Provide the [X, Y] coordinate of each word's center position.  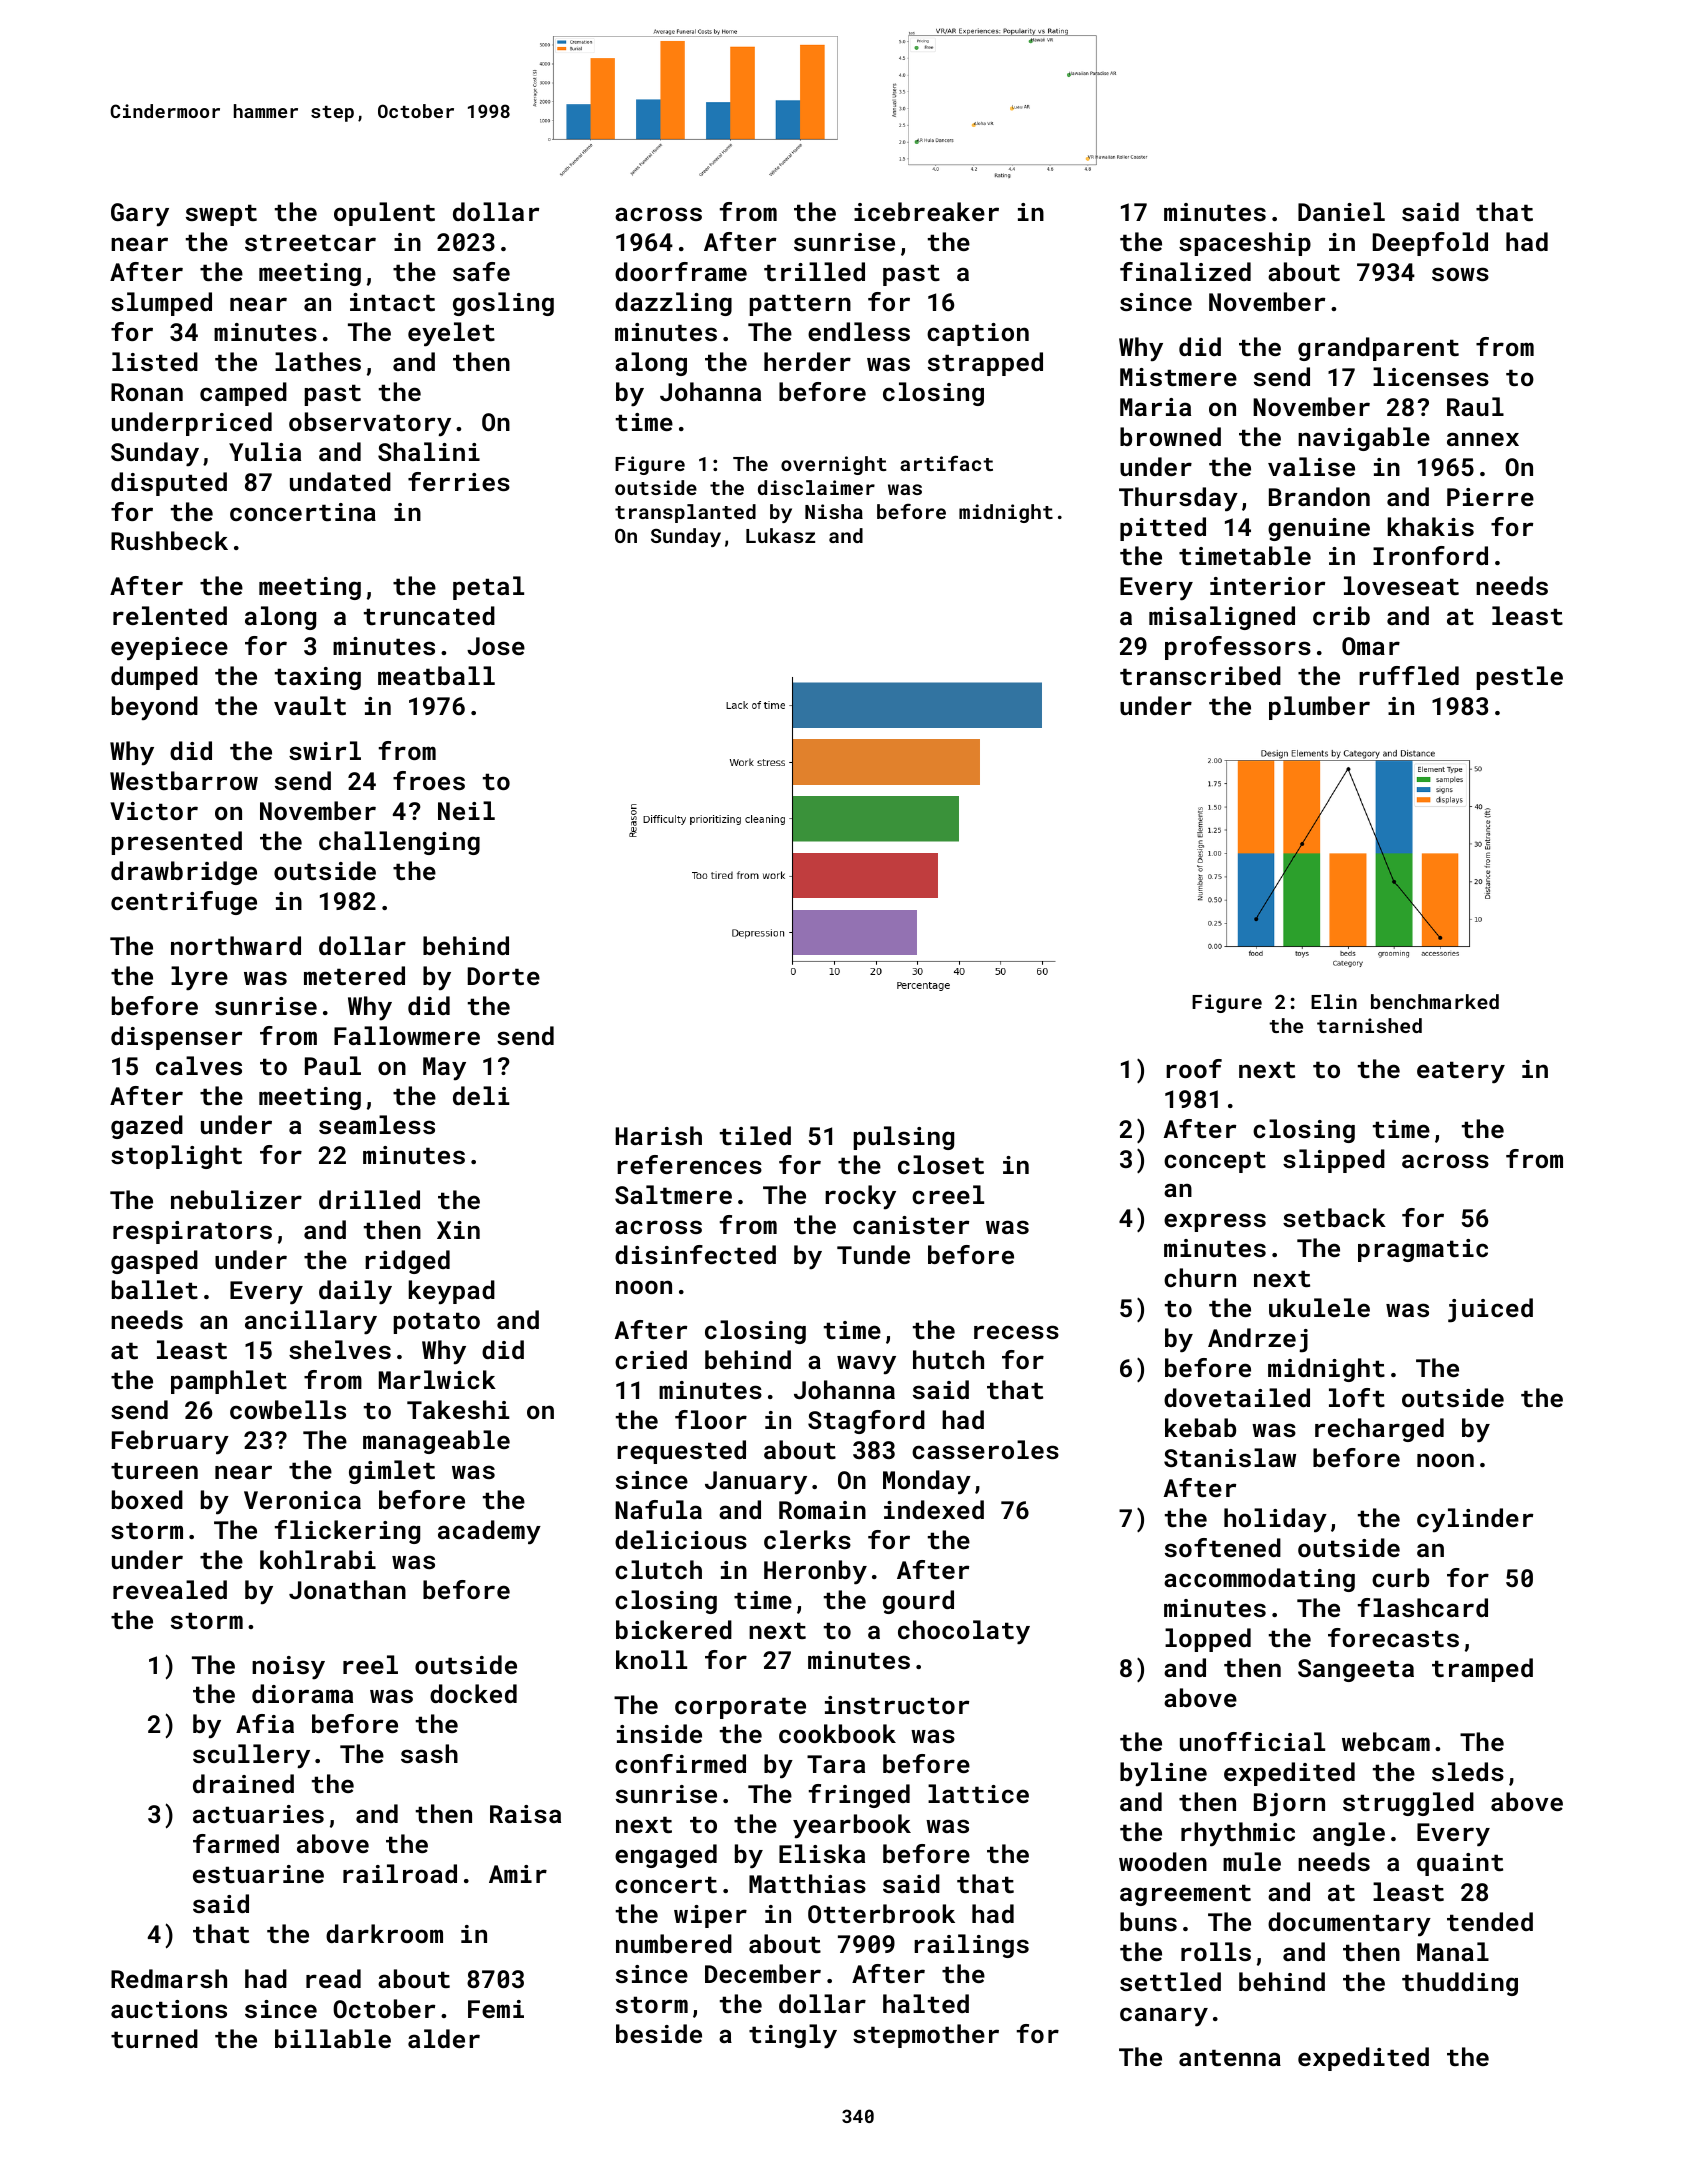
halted [926, 2003]
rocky [860, 1197]
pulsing [904, 1138]
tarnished [1369, 1025]
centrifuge [184, 903]
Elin [1334, 1001]
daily [355, 1292]
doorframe [681, 271]
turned [154, 2038]
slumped [161, 304]
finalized [1185, 271]
